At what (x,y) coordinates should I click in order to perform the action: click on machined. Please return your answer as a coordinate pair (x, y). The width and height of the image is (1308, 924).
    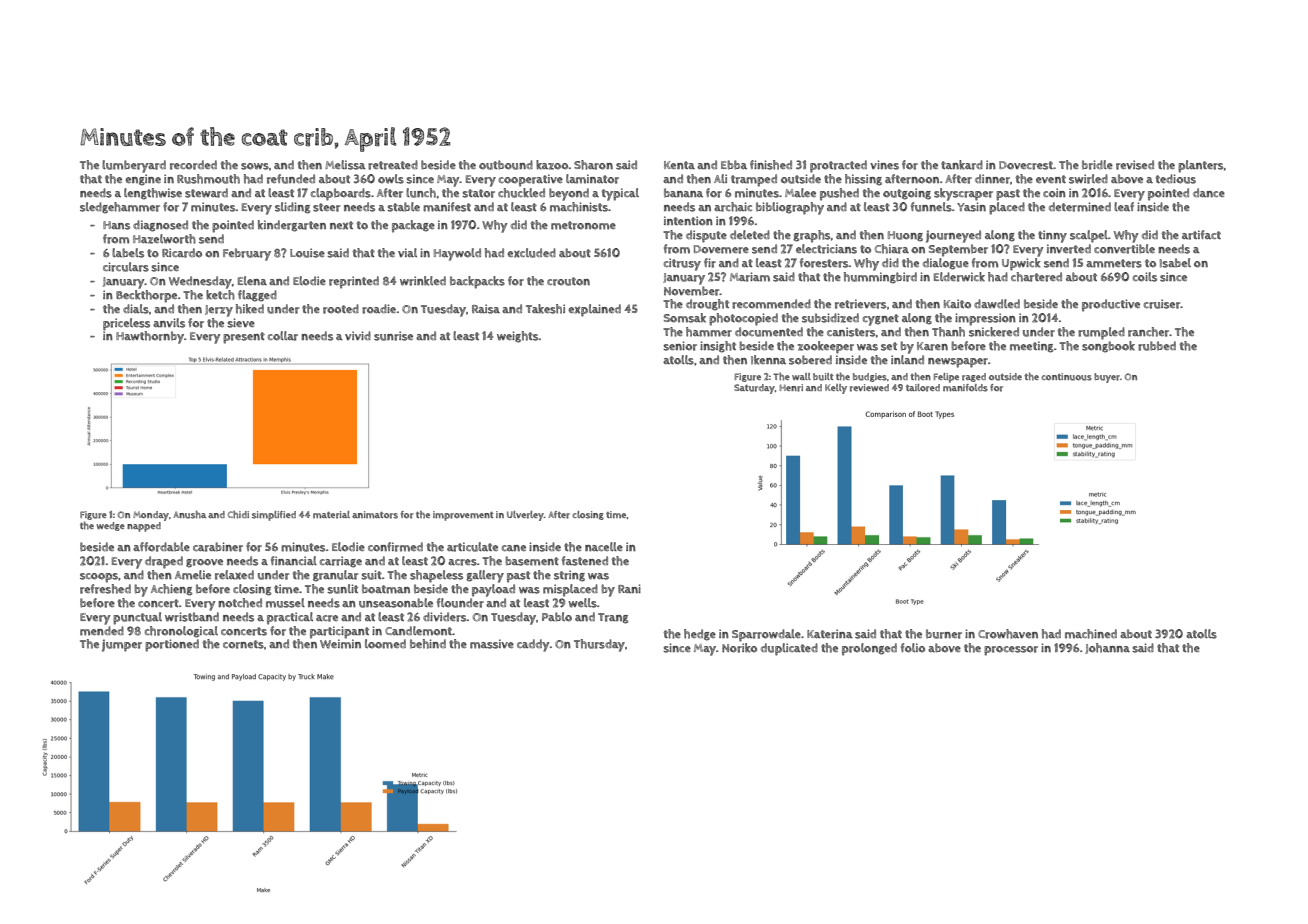
    Looking at the image, I should click on (1091, 634).
